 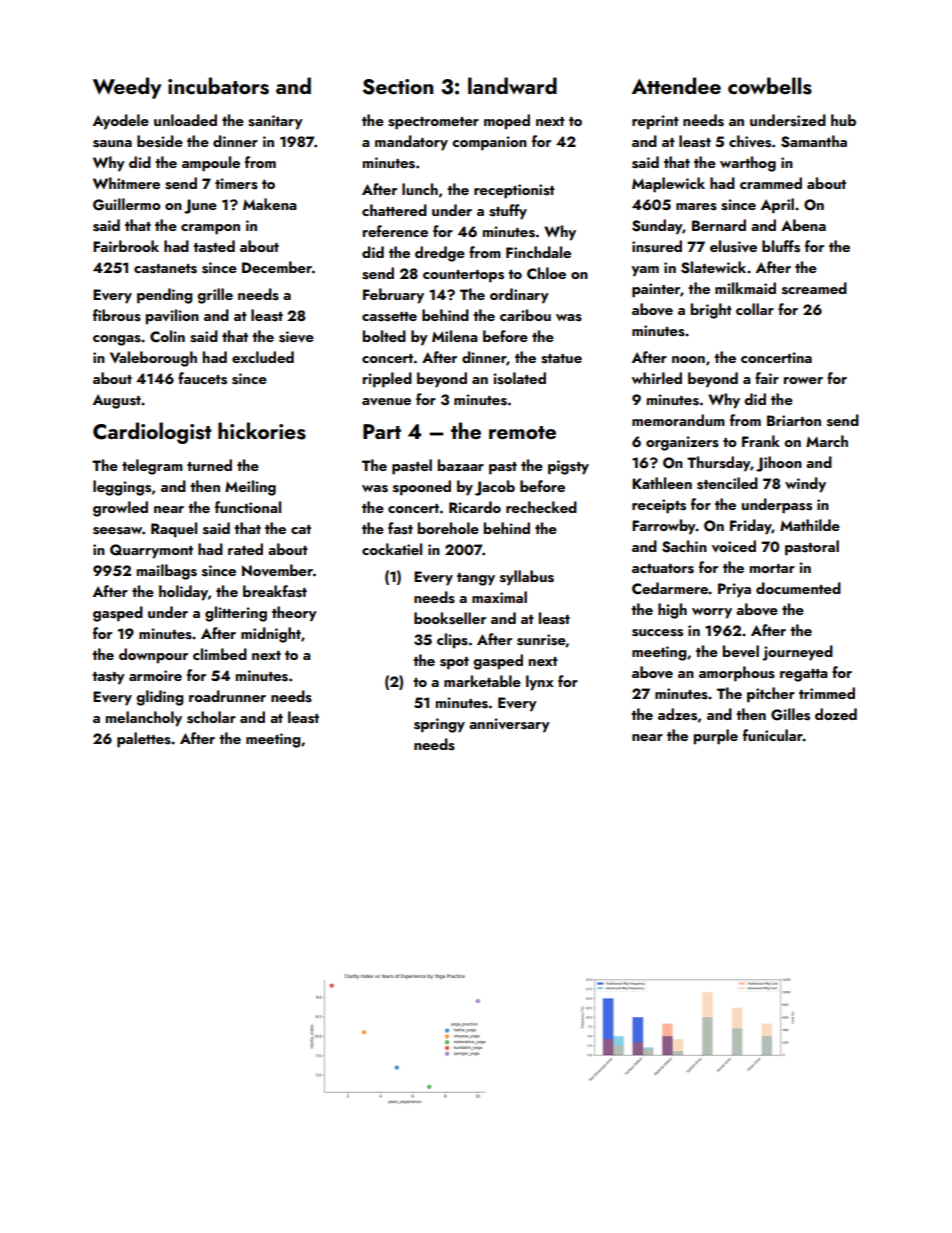 What do you see at coordinates (540, 683) in the page?
I see `lynx` at bounding box center [540, 683].
